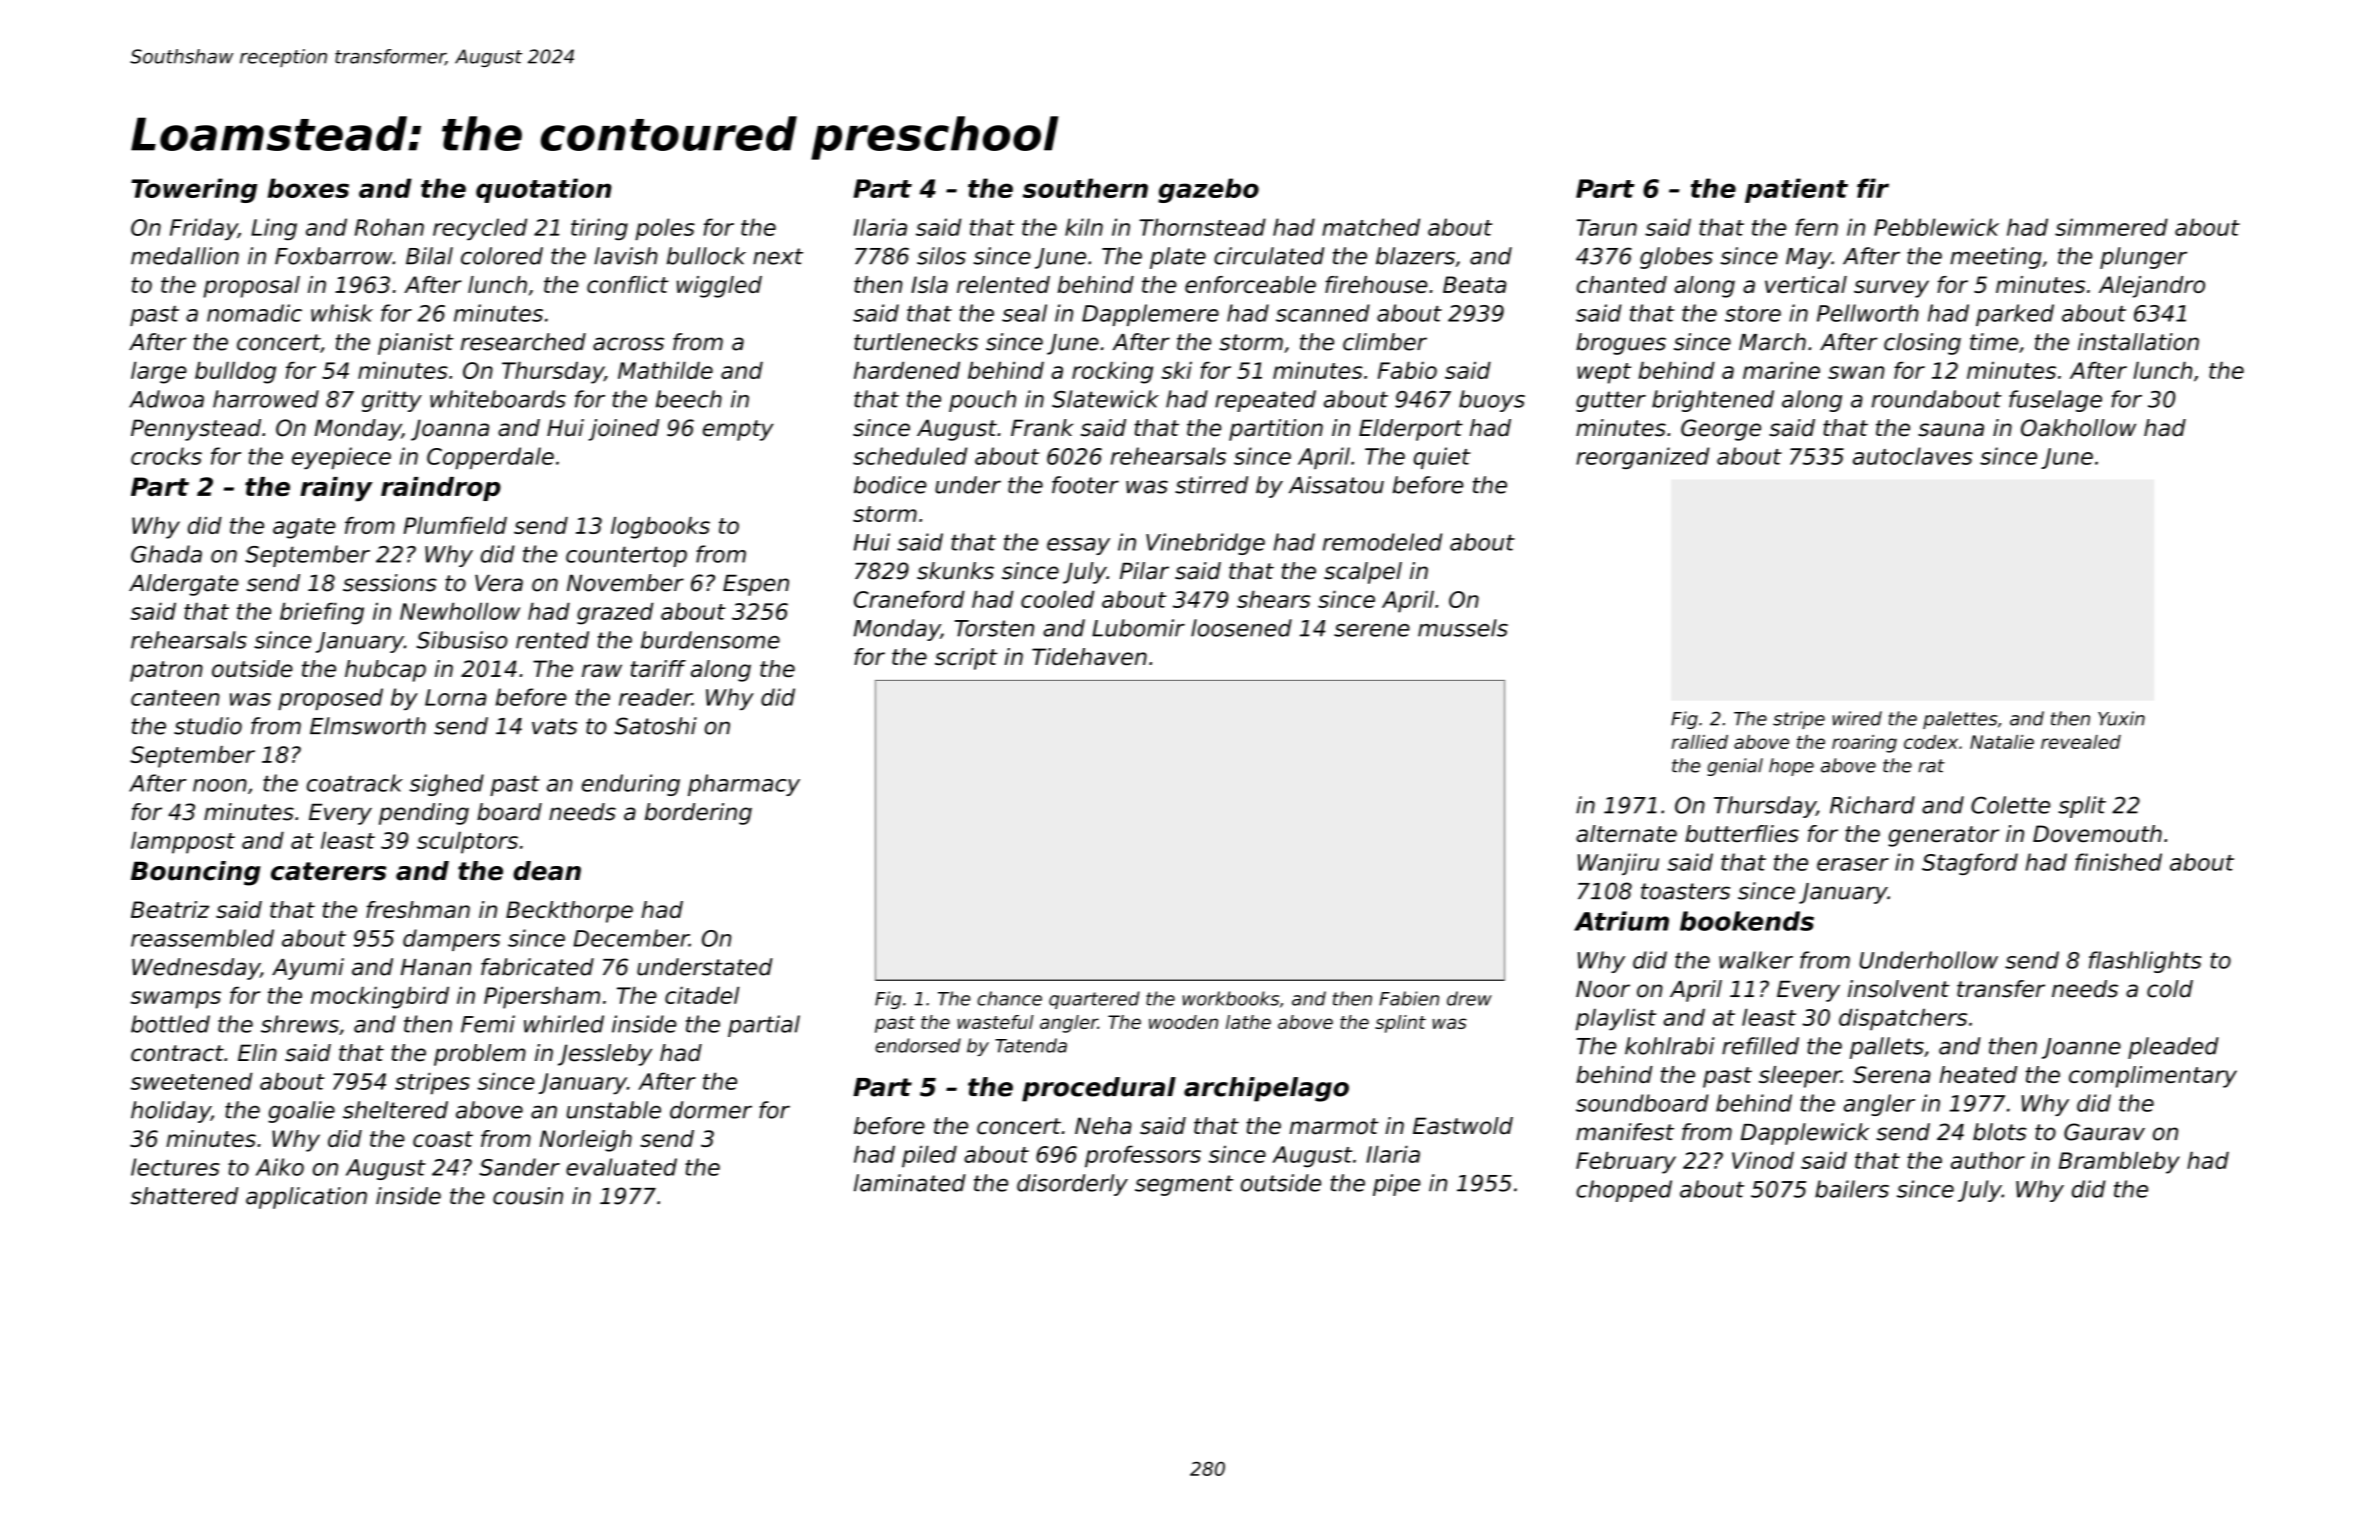  What do you see at coordinates (2143, 258) in the page?
I see `plunger` at bounding box center [2143, 258].
